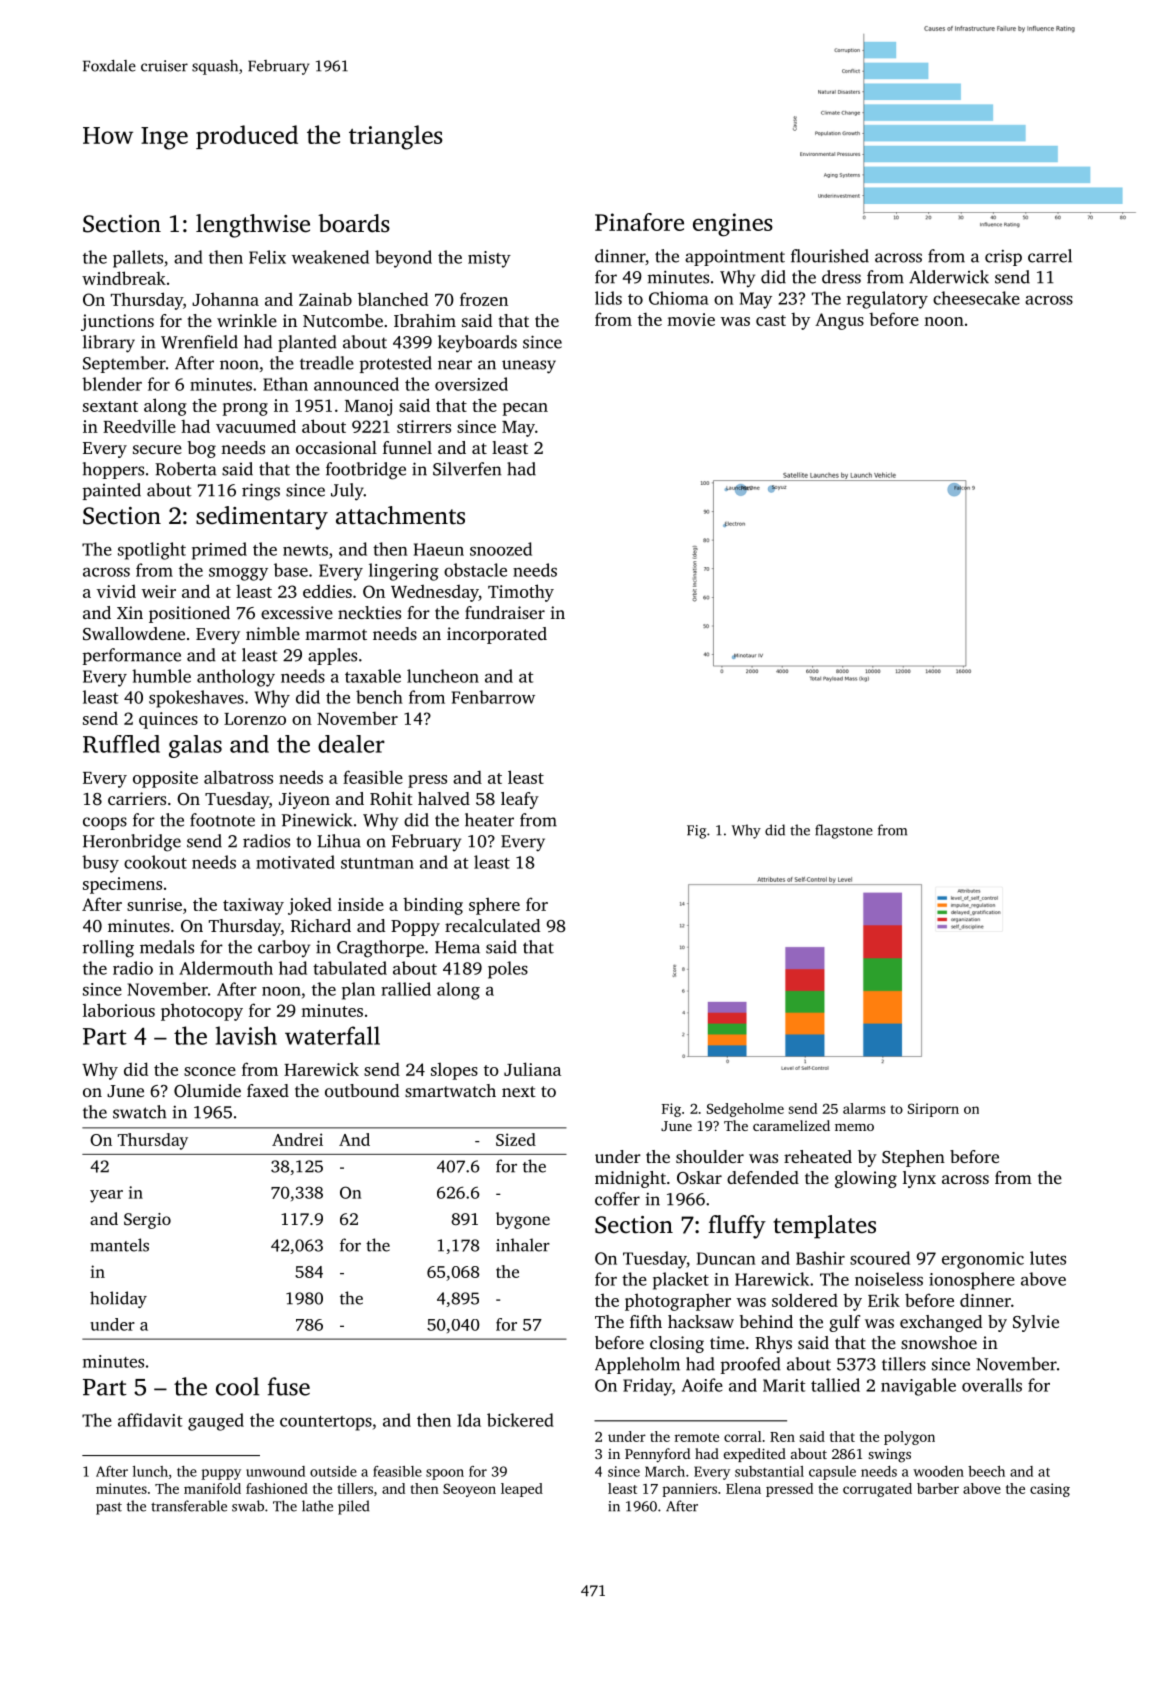  Describe the element at coordinates (152, 551) in the image. I see `spotlight` at that location.
